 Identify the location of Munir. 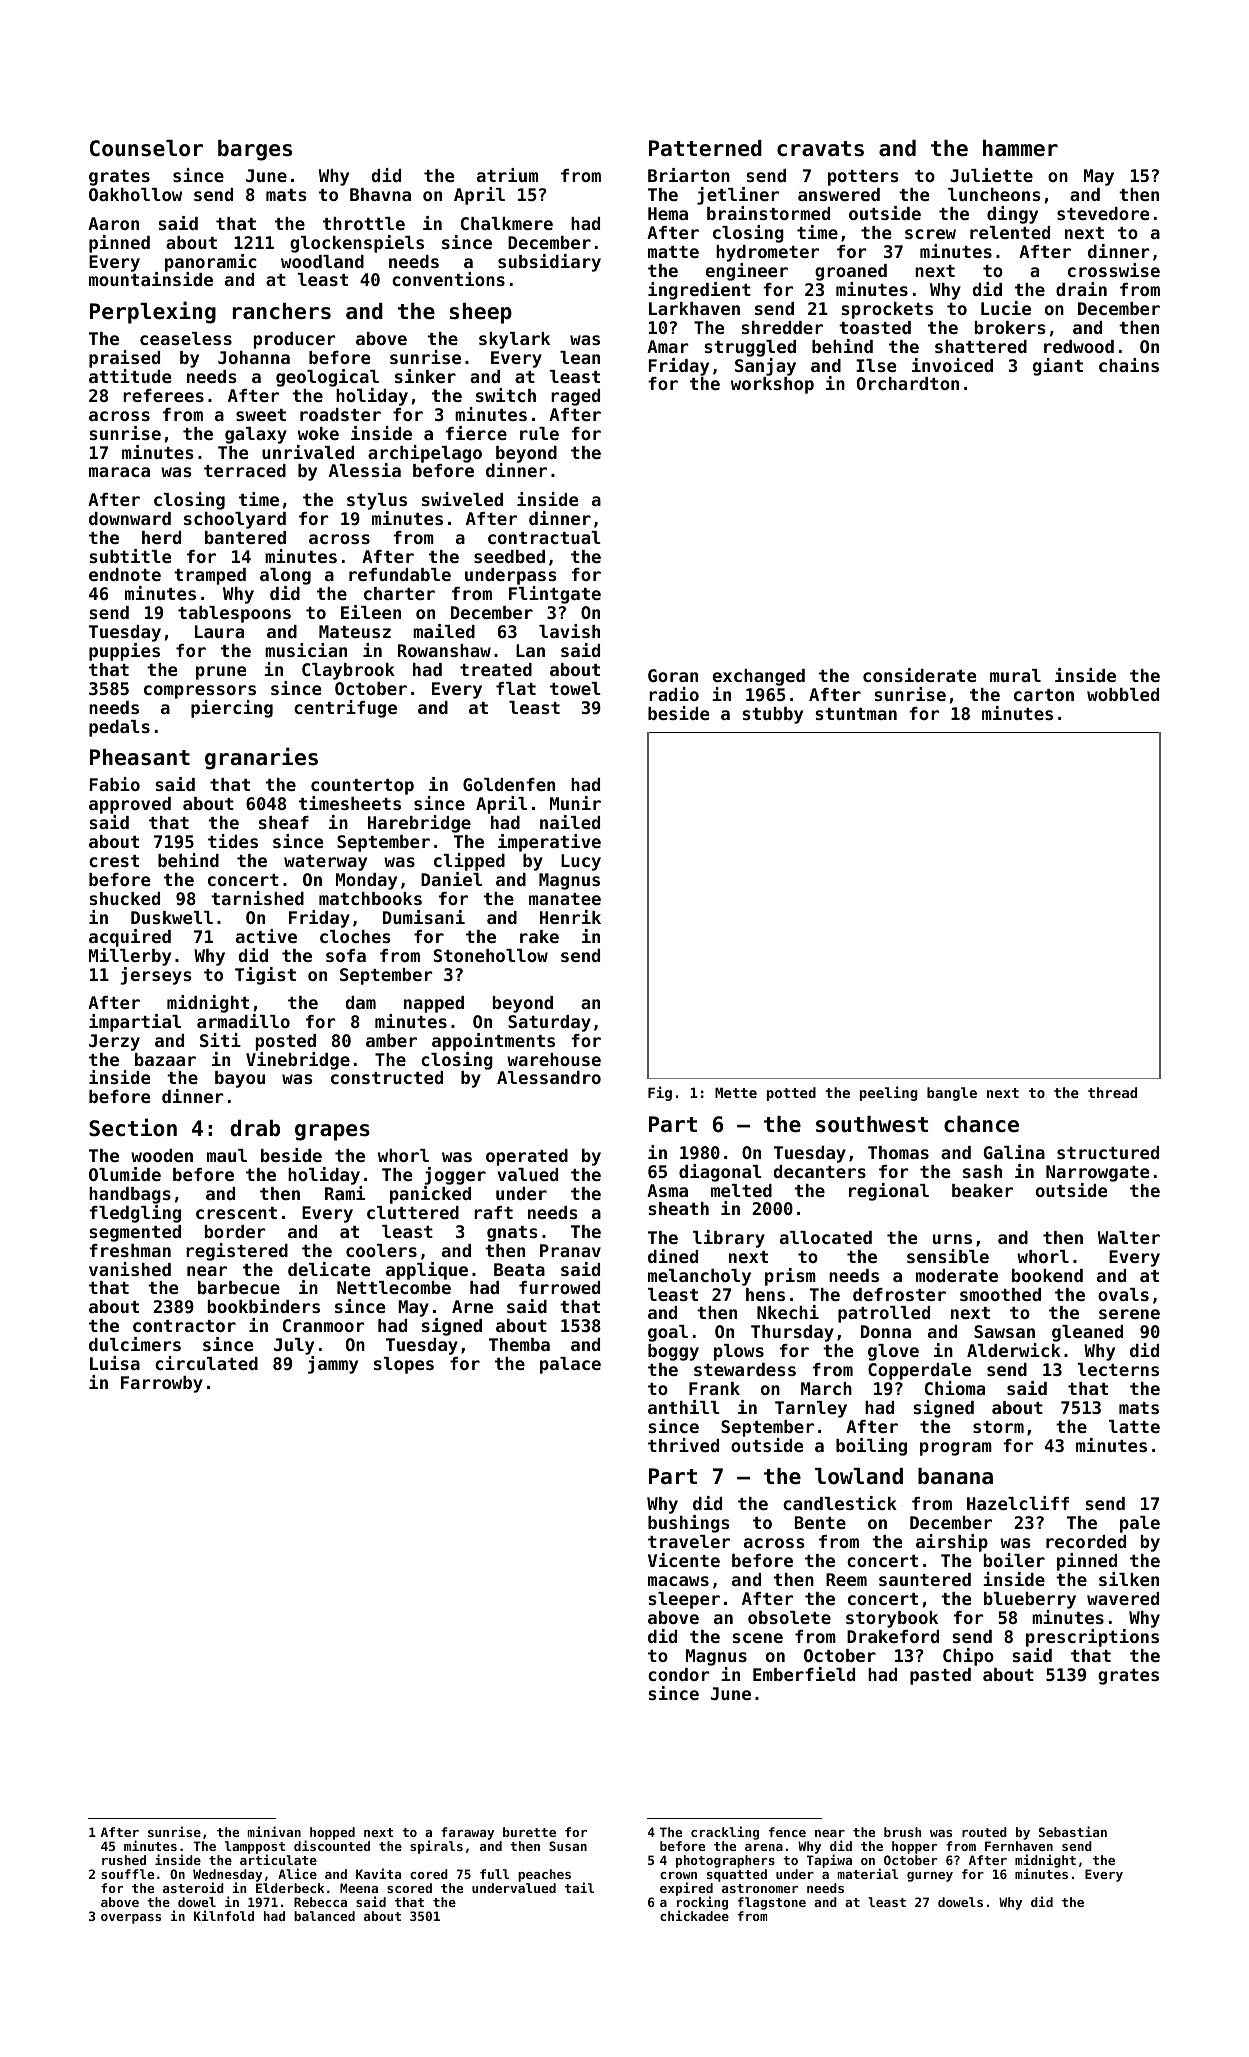
(575, 803).
